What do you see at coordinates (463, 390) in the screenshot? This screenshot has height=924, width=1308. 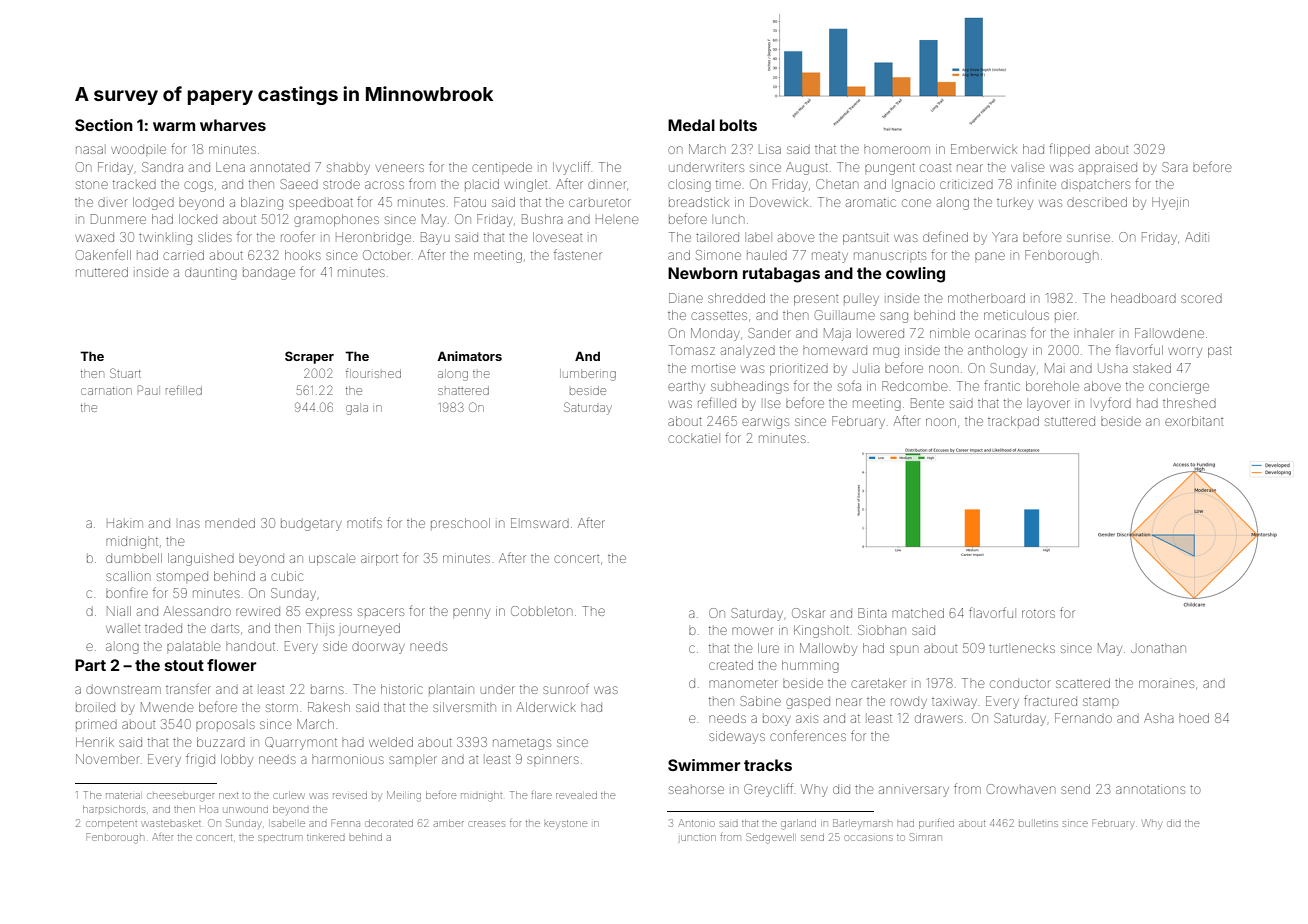 I see `shattered` at bounding box center [463, 390].
